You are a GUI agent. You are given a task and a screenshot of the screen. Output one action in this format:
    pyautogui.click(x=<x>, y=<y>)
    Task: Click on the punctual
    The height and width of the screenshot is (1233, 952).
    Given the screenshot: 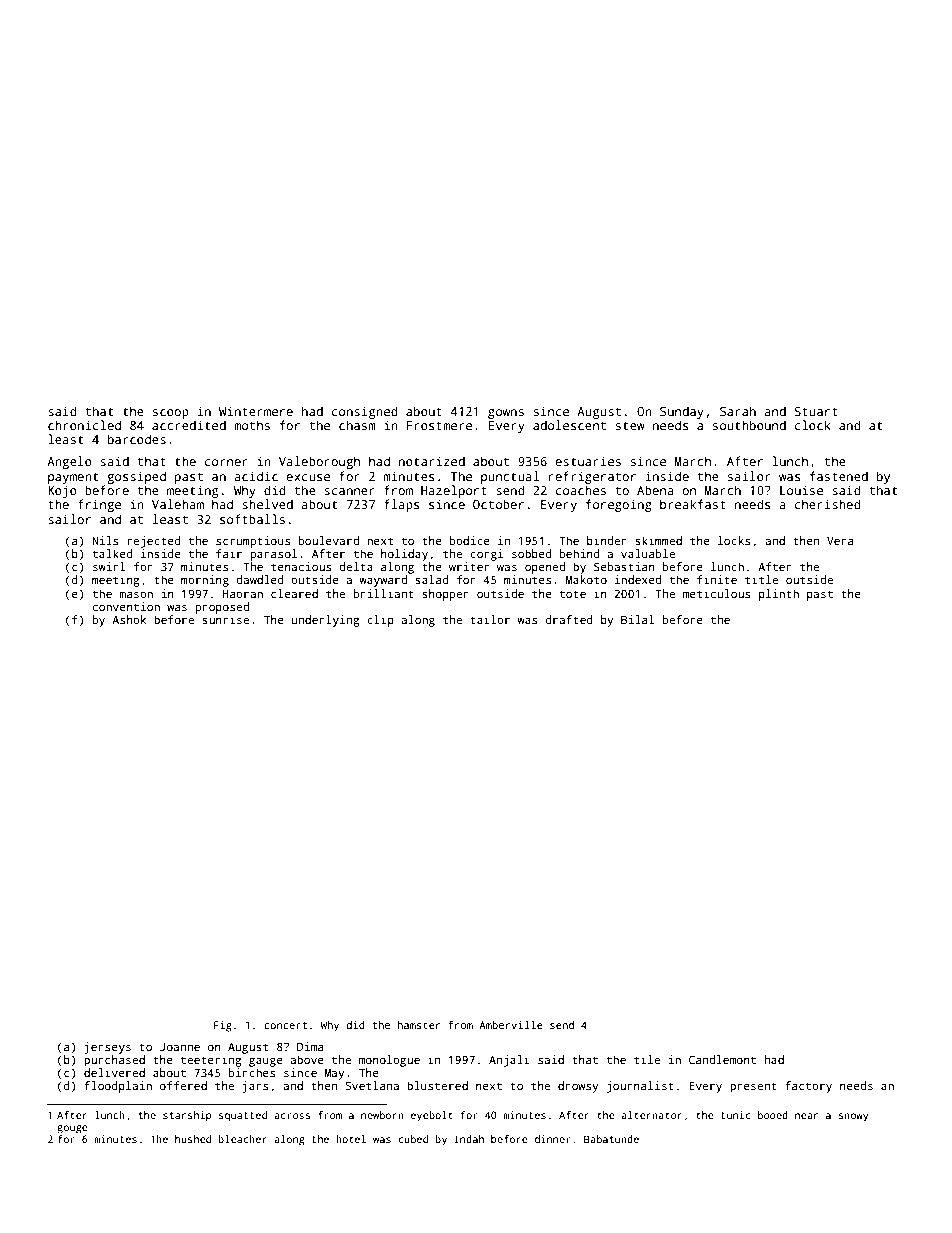 What is the action you would take?
    pyautogui.click(x=510, y=477)
